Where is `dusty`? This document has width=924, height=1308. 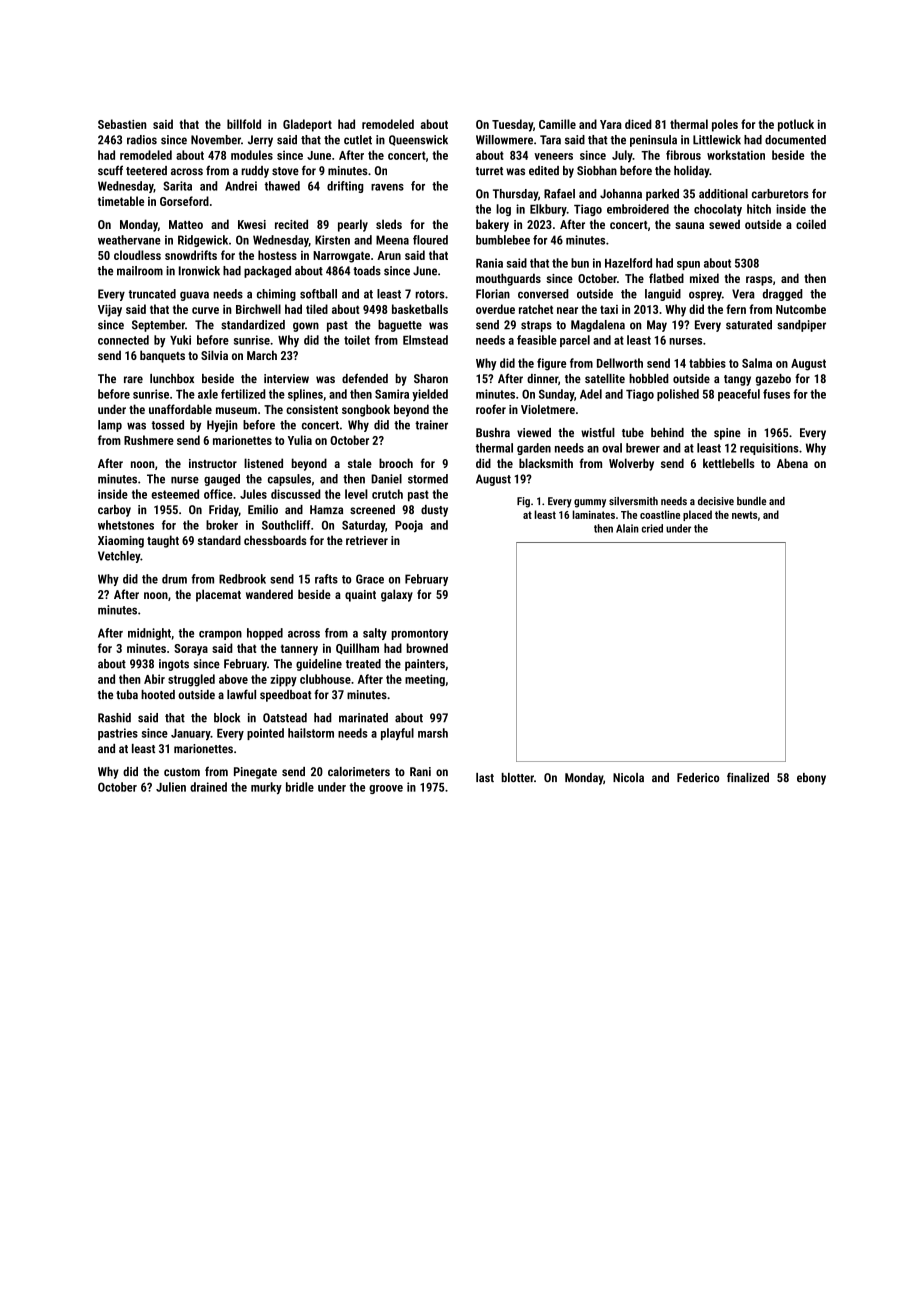
dusty is located at coordinates (434, 511).
